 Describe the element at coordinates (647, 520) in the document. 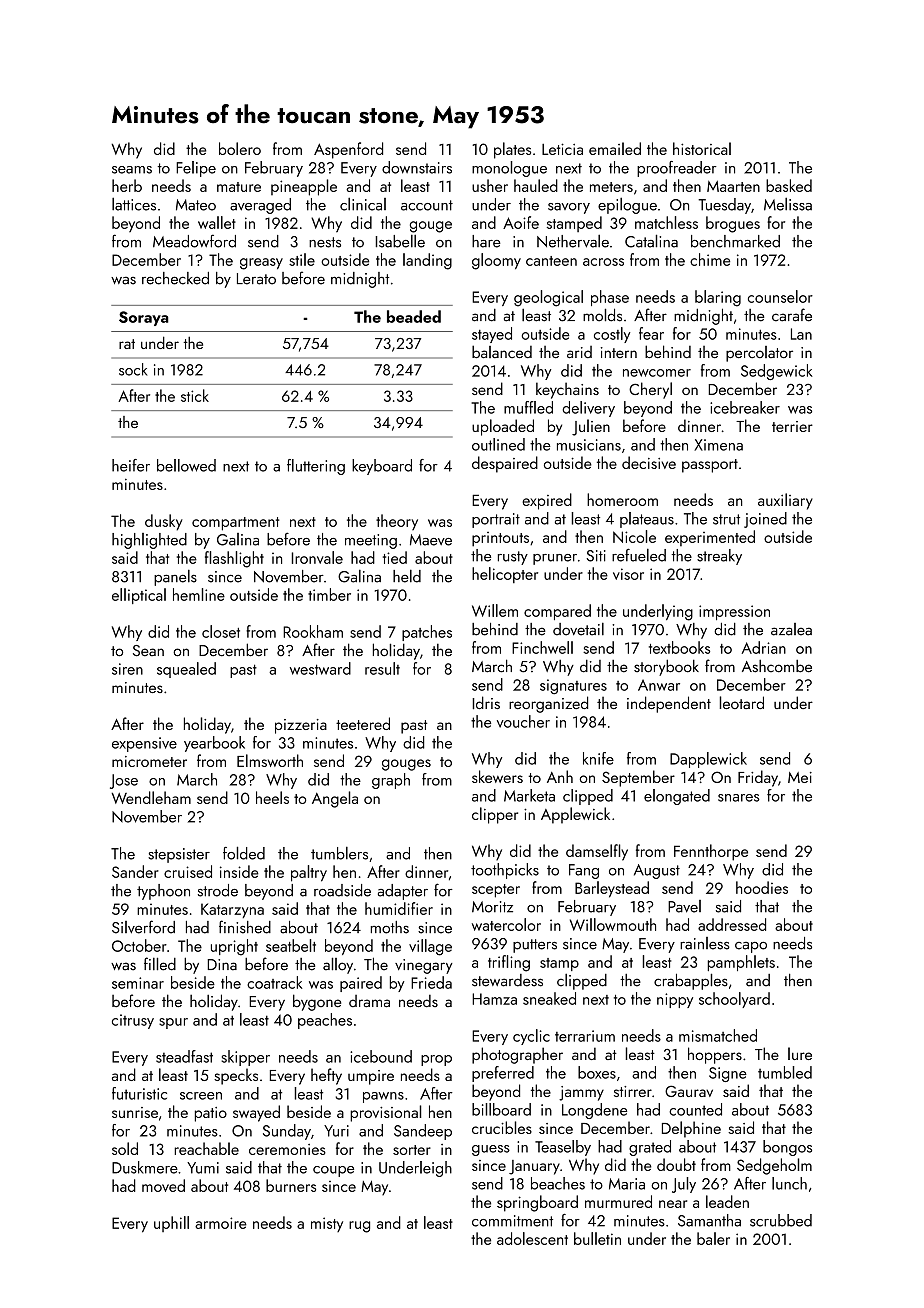

I see `plateaus` at that location.
